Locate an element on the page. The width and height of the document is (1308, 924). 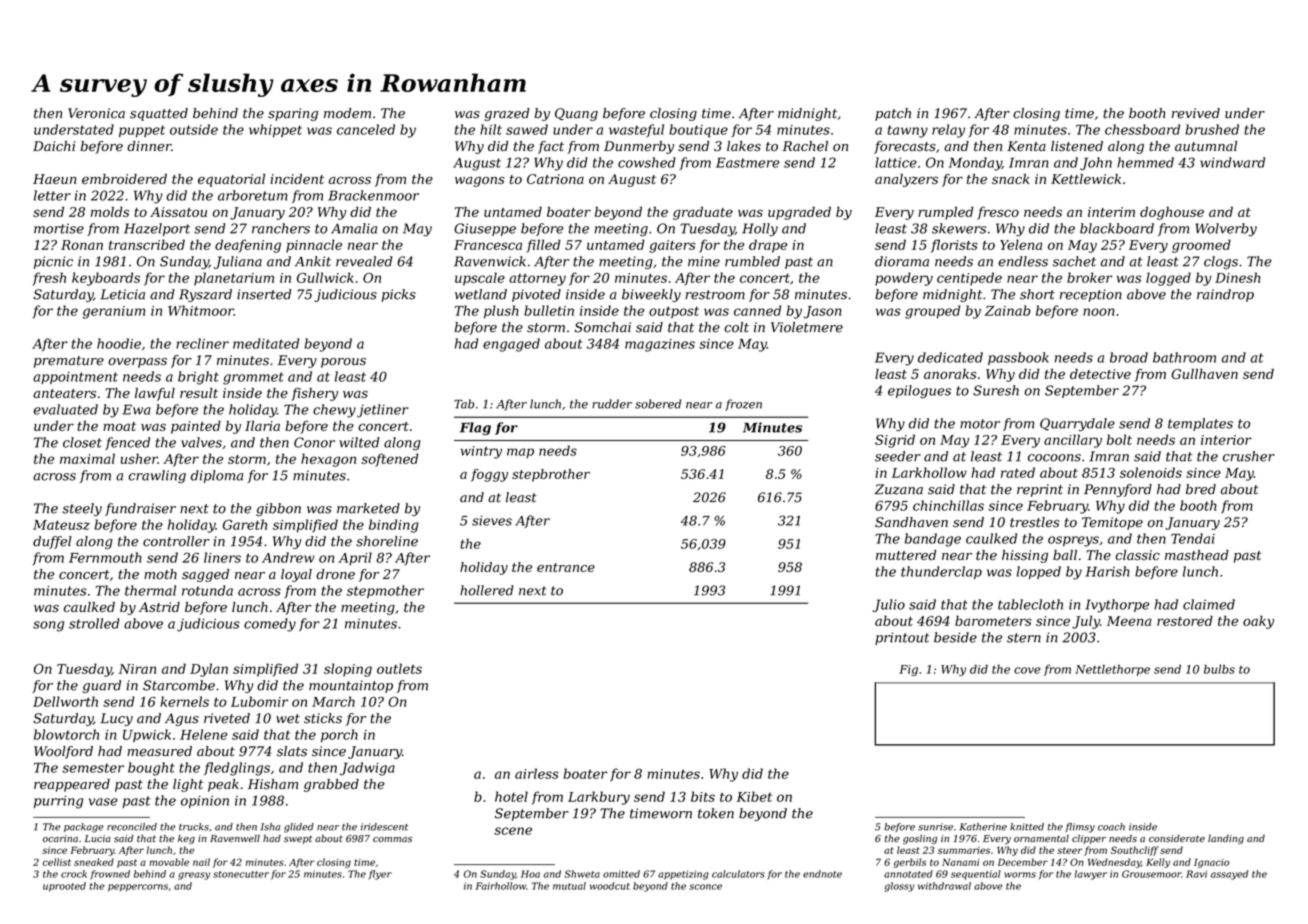
comedy is located at coordinates (270, 625).
